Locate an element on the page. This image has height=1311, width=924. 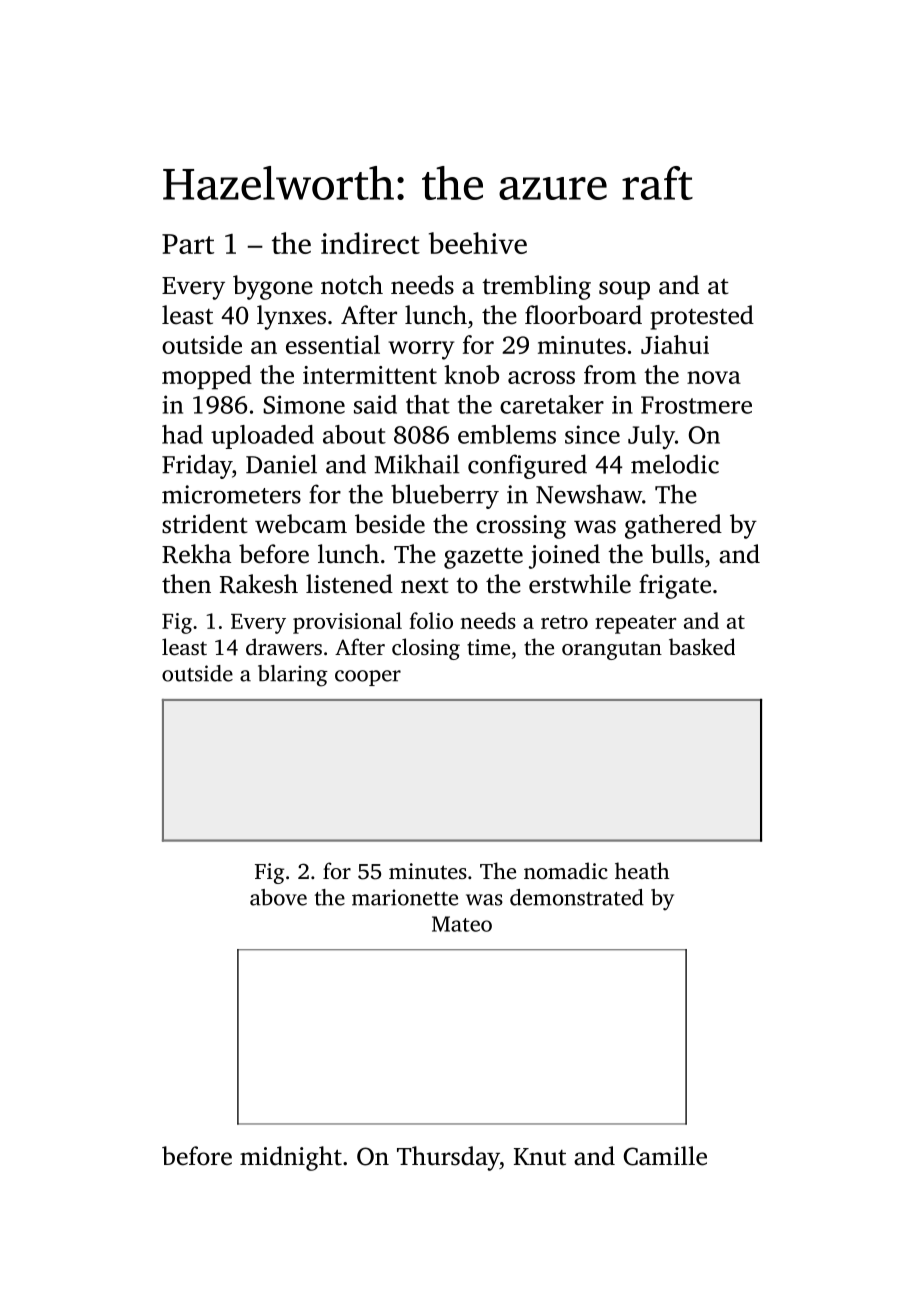
soup is located at coordinates (624, 290).
